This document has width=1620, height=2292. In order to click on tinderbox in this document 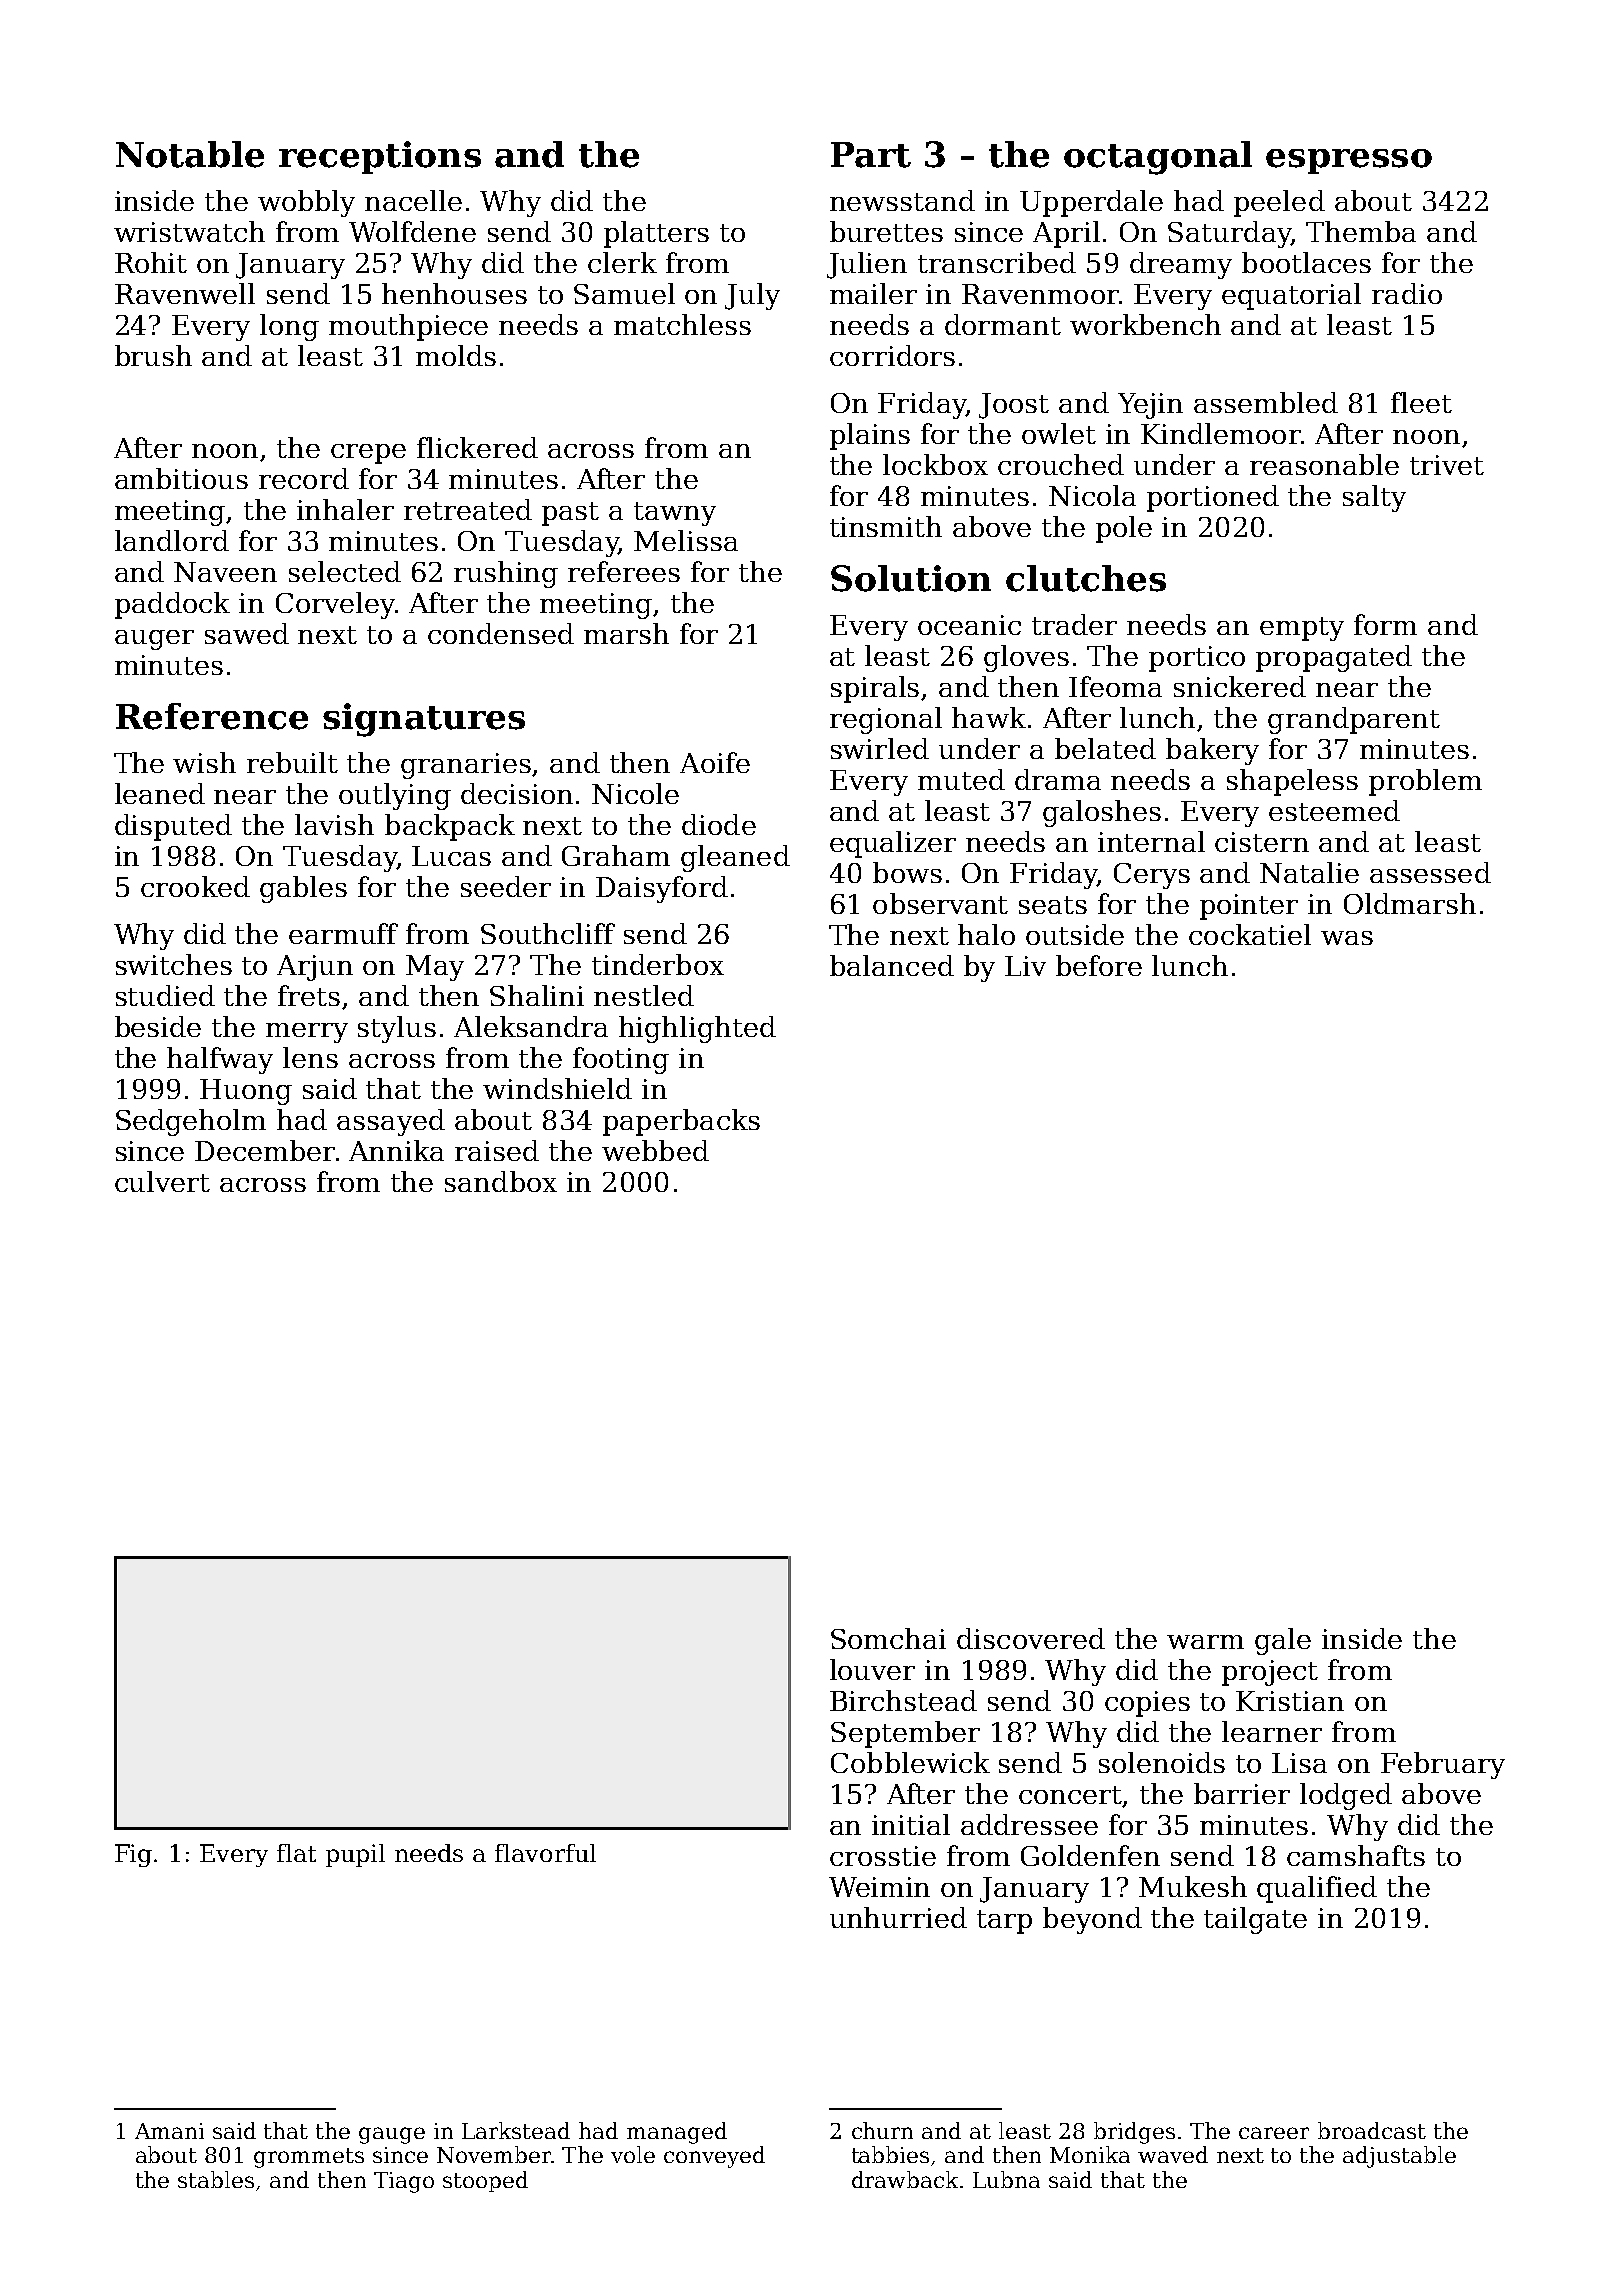, I will do `click(658, 964)`.
